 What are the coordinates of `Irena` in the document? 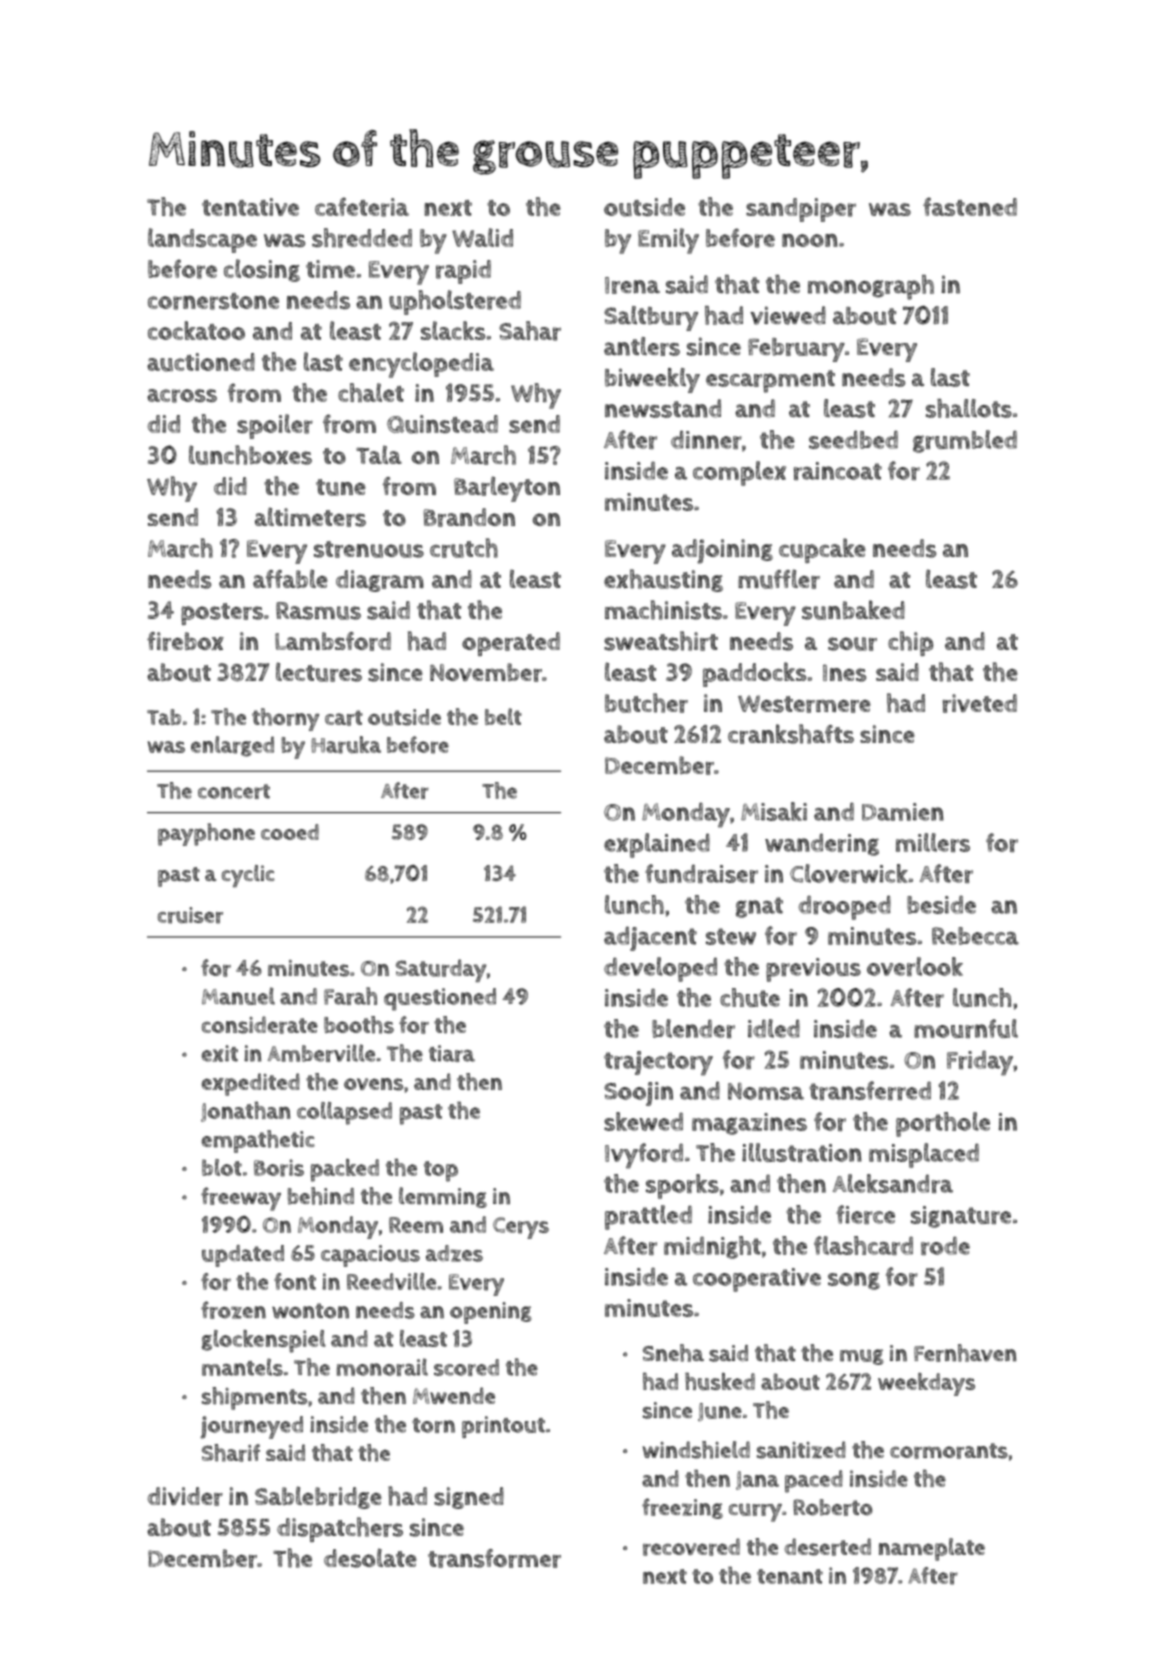 It's located at (632, 285).
